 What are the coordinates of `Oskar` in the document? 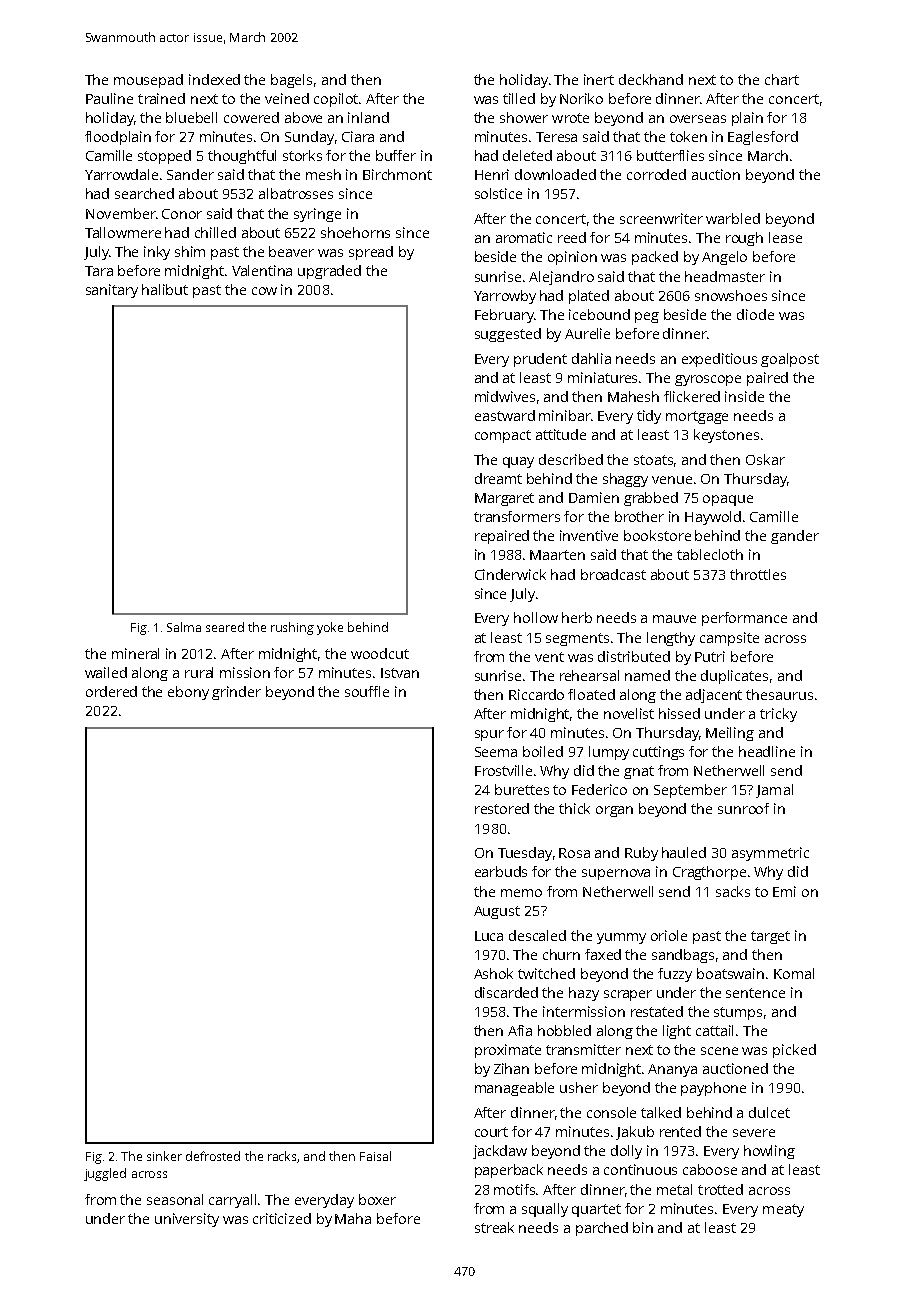 It's located at (765, 459).
